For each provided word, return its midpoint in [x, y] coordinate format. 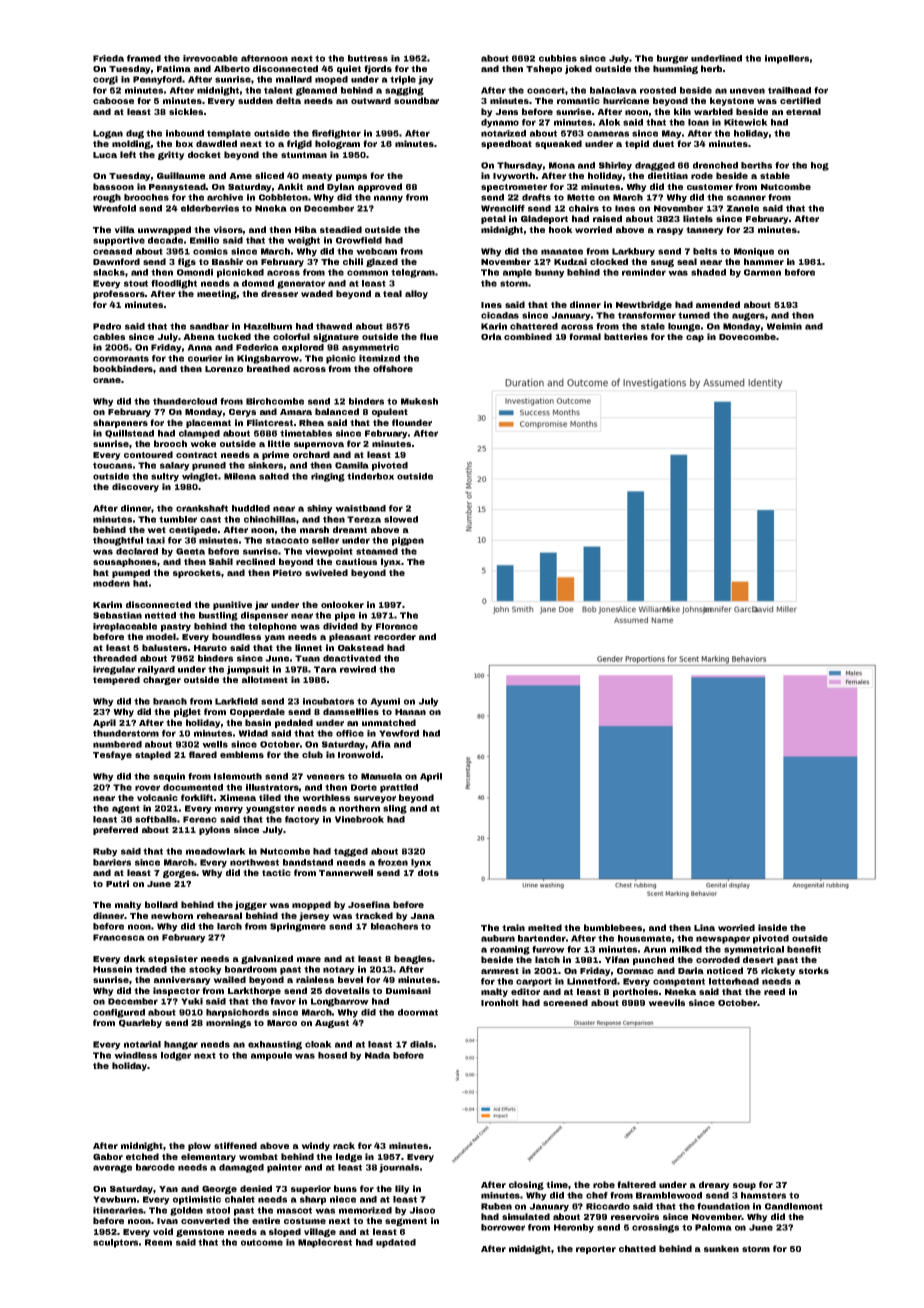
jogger [251, 905]
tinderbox [370, 476]
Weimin [784, 326]
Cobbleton [283, 197]
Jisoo [422, 1210]
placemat [208, 423]
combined [528, 336]
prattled [399, 788]
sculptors [115, 1243]
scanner [746, 198]
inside [772, 927]
